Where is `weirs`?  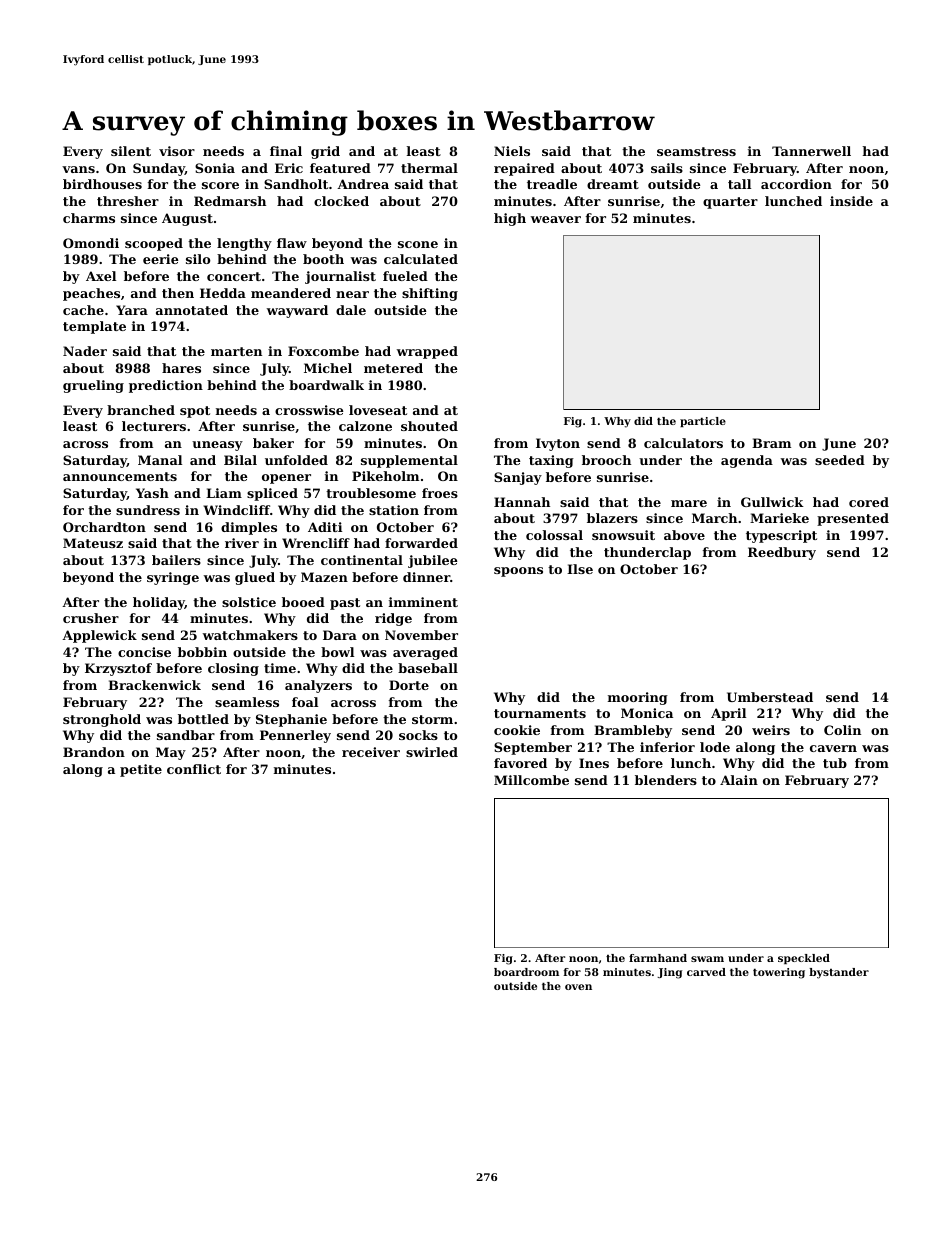 weirs is located at coordinates (771, 730).
